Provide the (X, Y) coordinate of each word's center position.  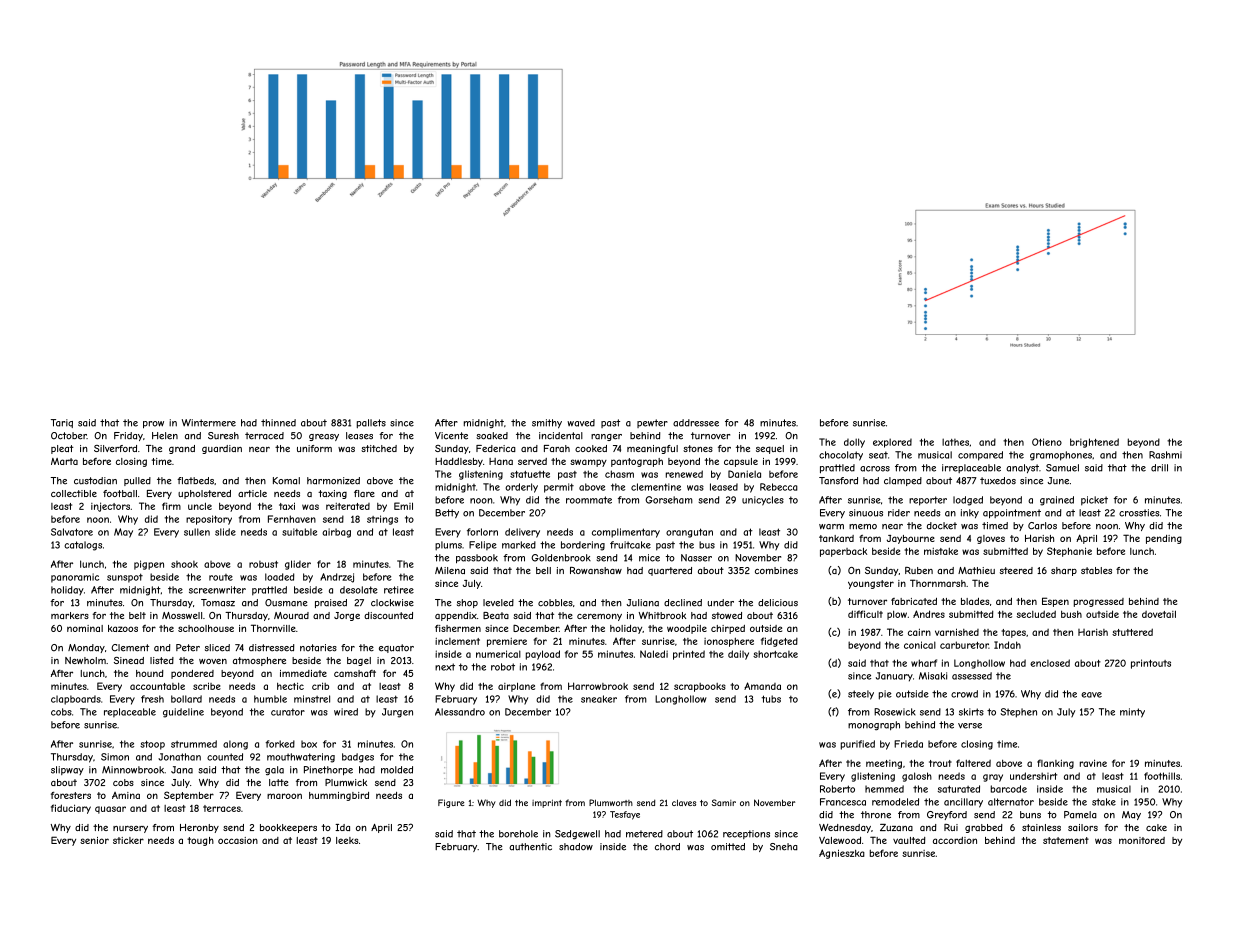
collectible (74, 493)
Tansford (838, 481)
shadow (576, 847)
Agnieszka (842, 854)
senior (94, 840)
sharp (1064, 571)
